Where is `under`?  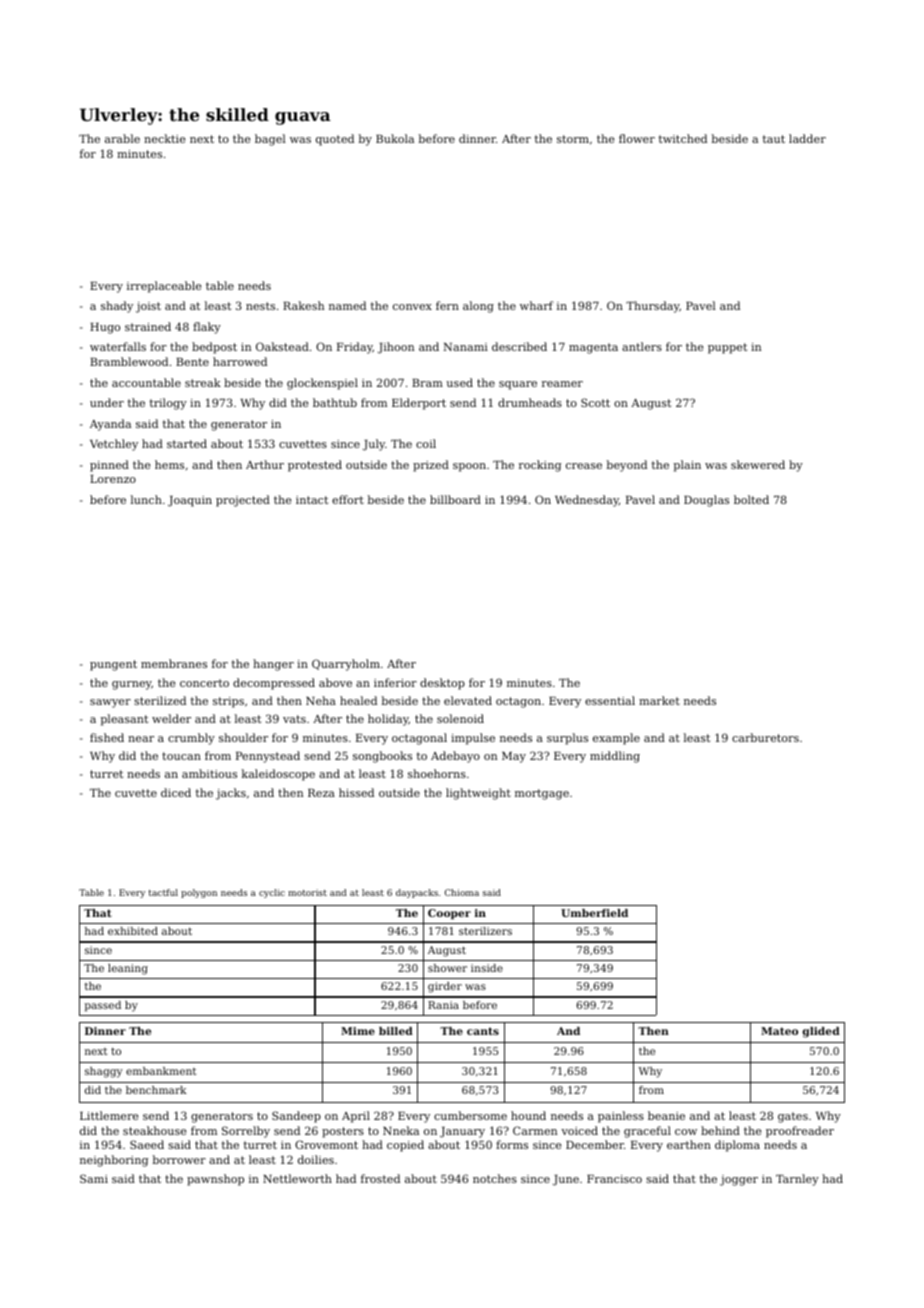 under is located at coordinates (107, 402).
